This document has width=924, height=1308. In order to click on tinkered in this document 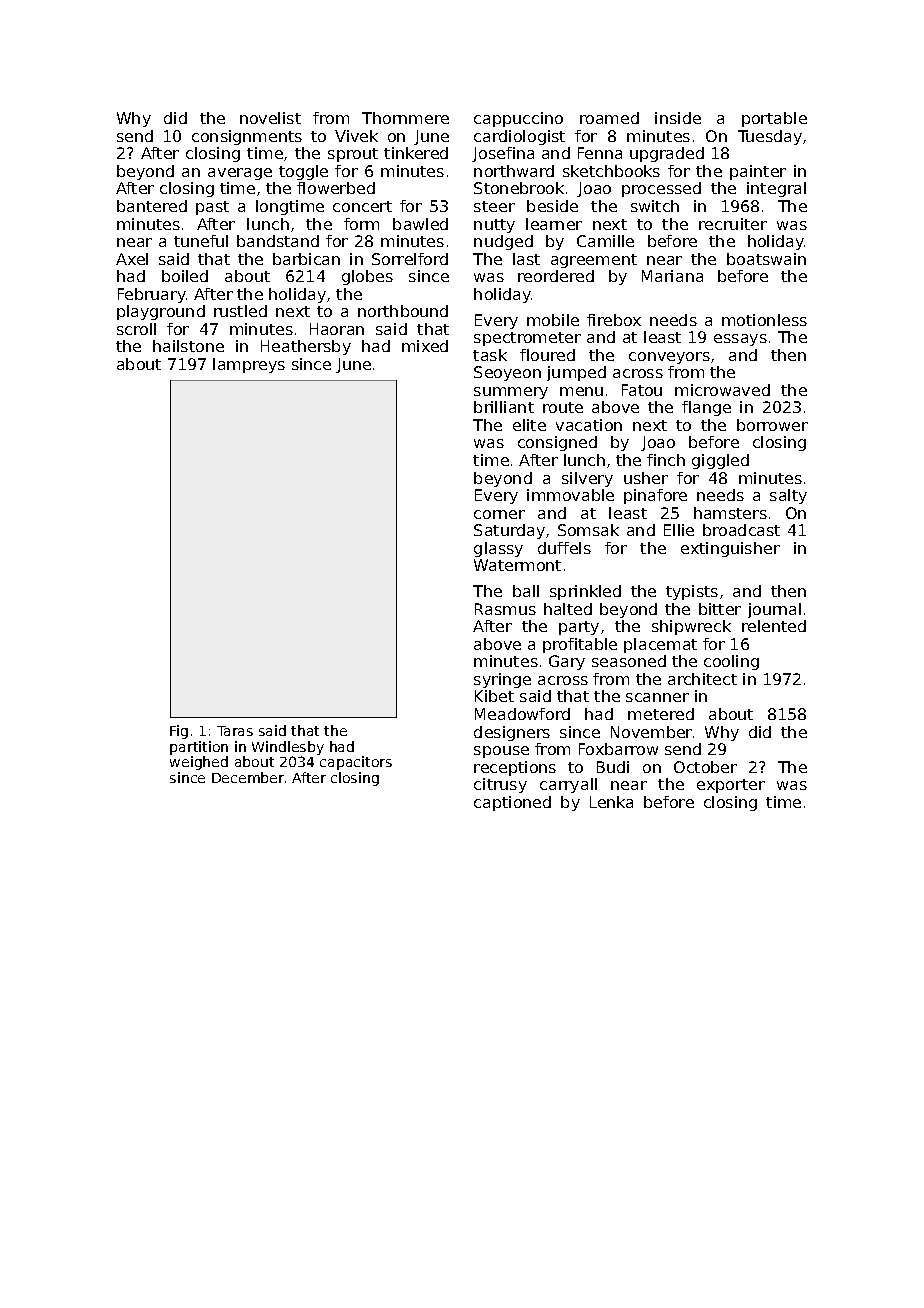, I will do `click(416, 153)`.
